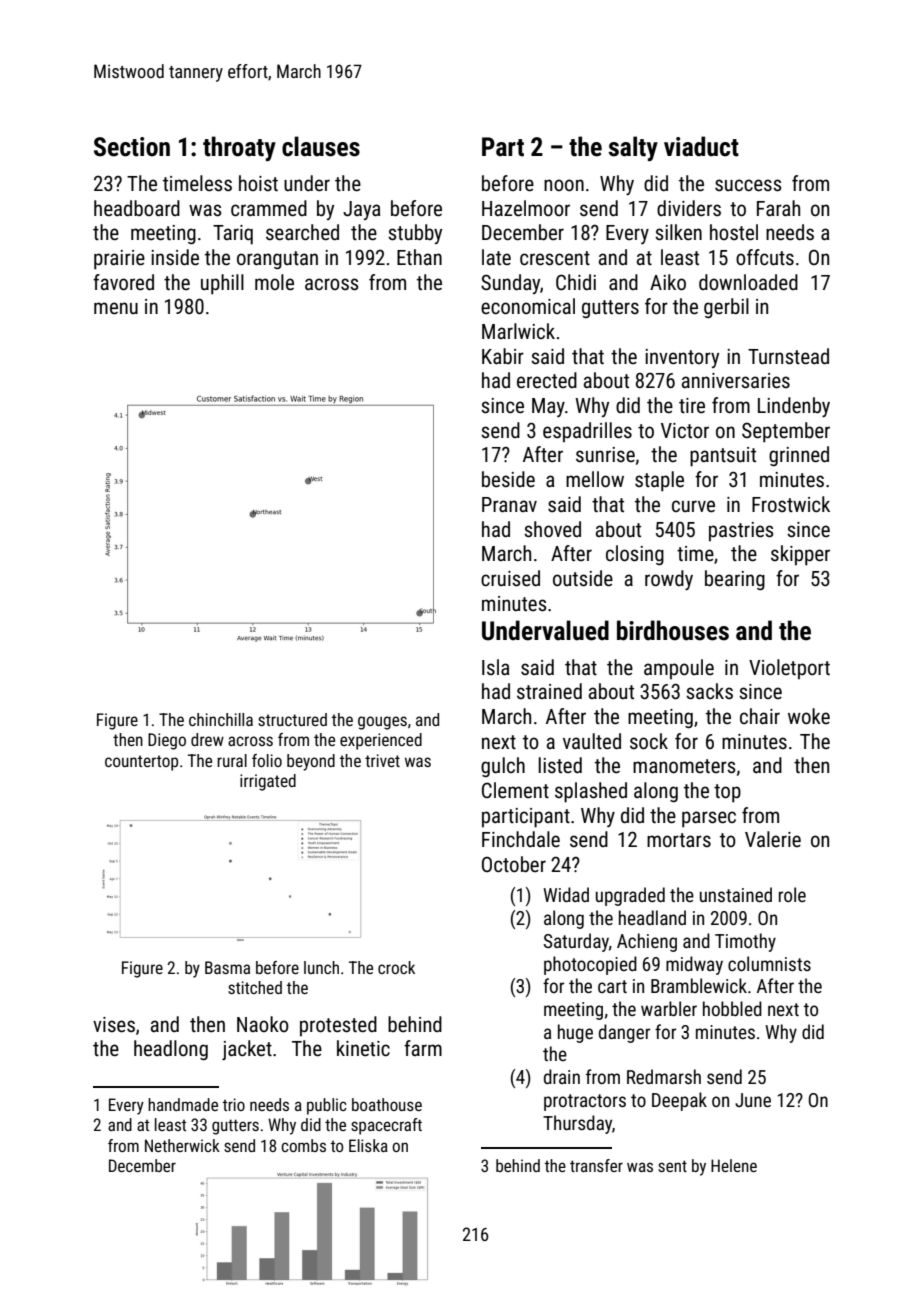 This page has height=1311, width=924. Describe the element at coordinates (652, 917) in the page. I see `headland` at that location.
